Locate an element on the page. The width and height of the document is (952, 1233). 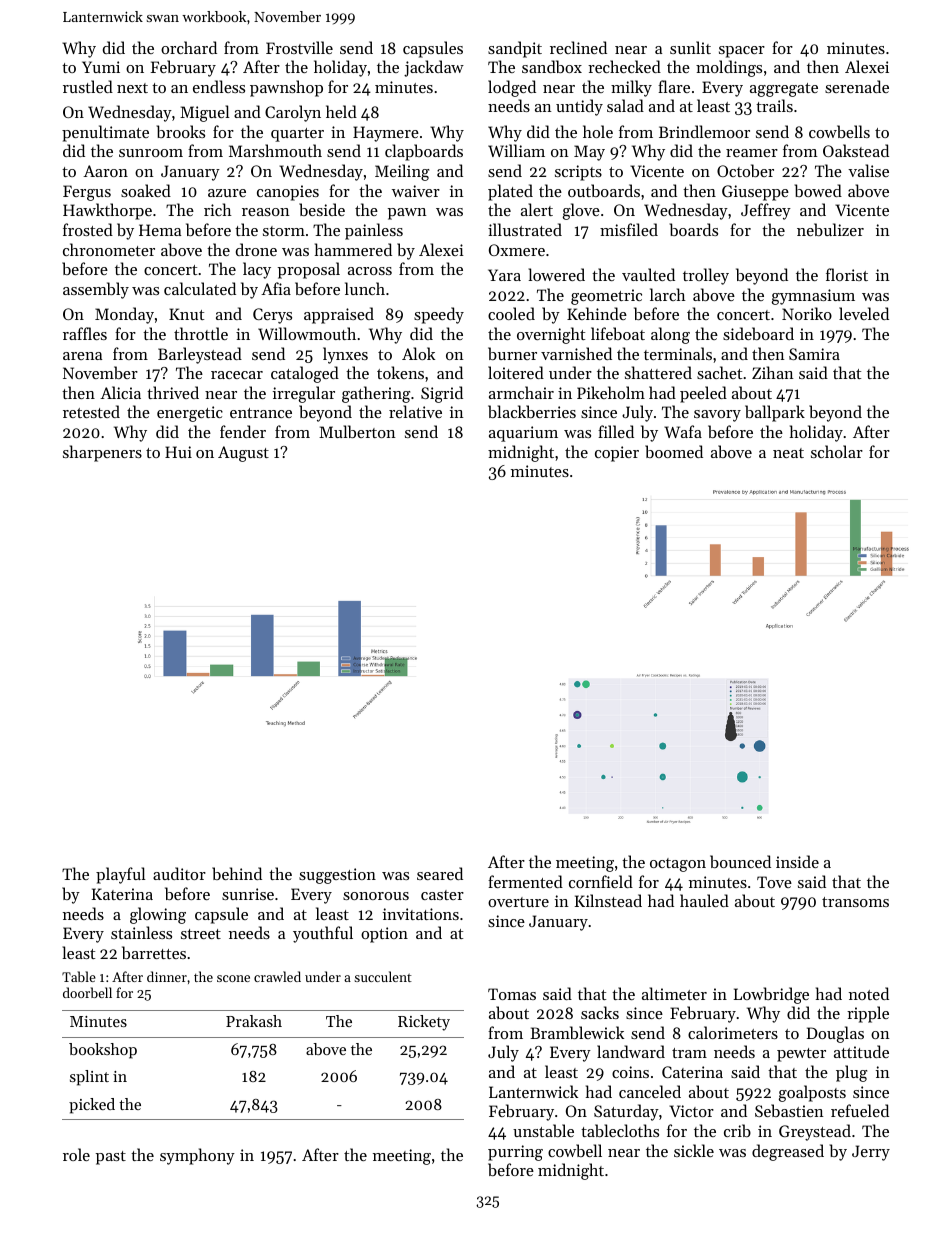
Aaron is located at coordinates (105, 171).
